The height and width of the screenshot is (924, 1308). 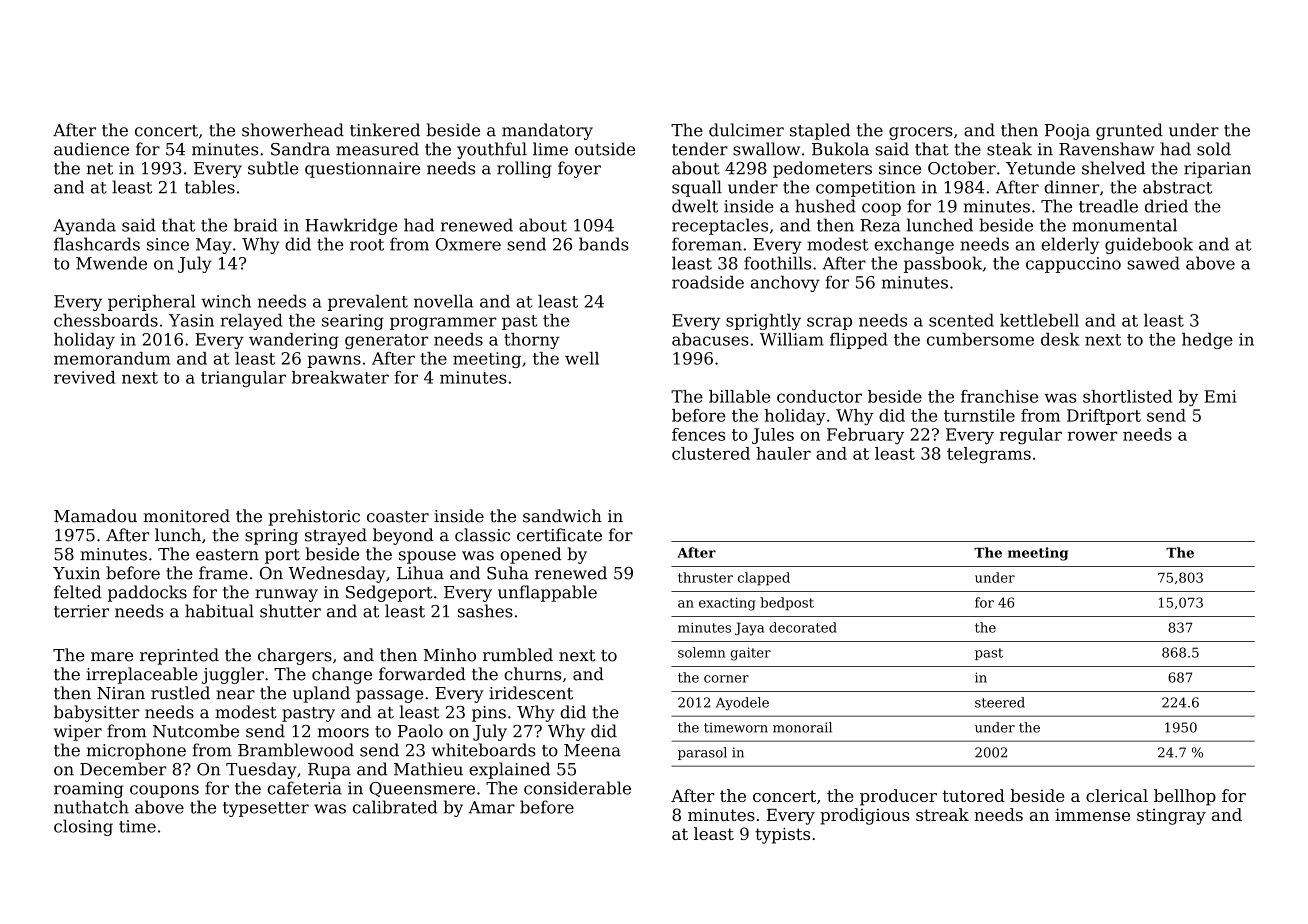 I want to click on dulcimer, so click(x=746, y=130).
